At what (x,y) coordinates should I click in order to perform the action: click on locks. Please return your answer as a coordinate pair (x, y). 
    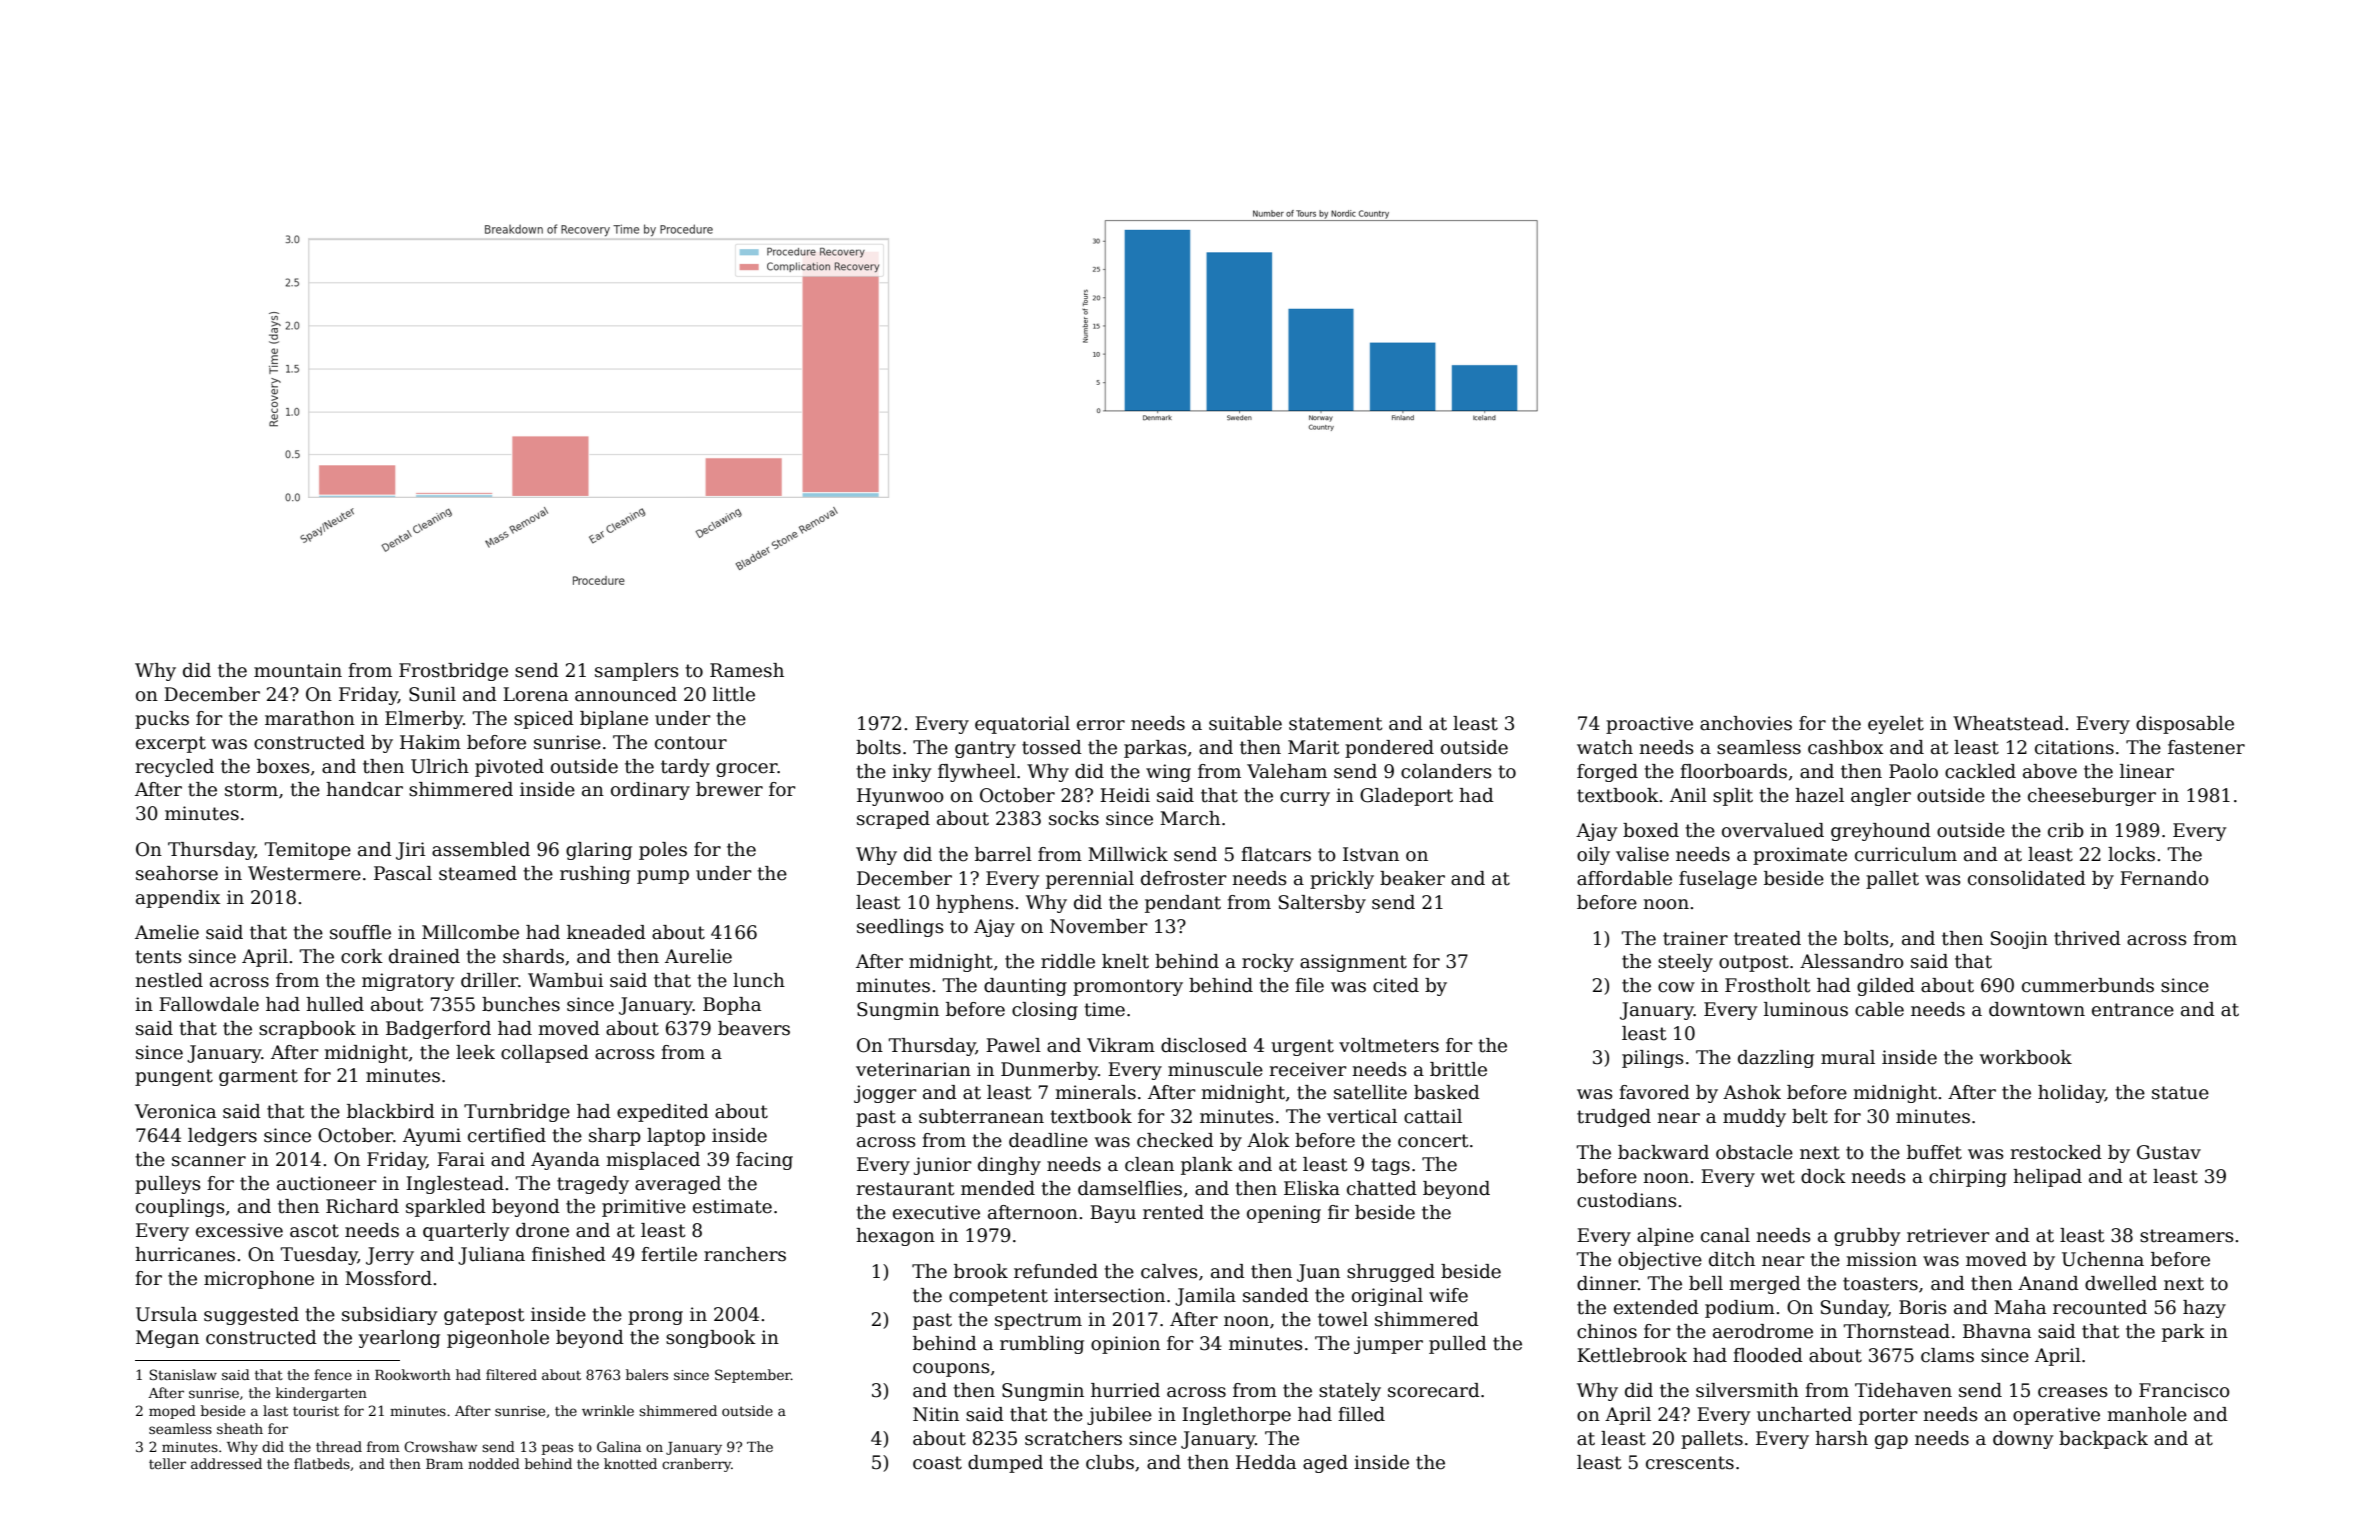
    Looking at the image, I should click on (2131, 854).
